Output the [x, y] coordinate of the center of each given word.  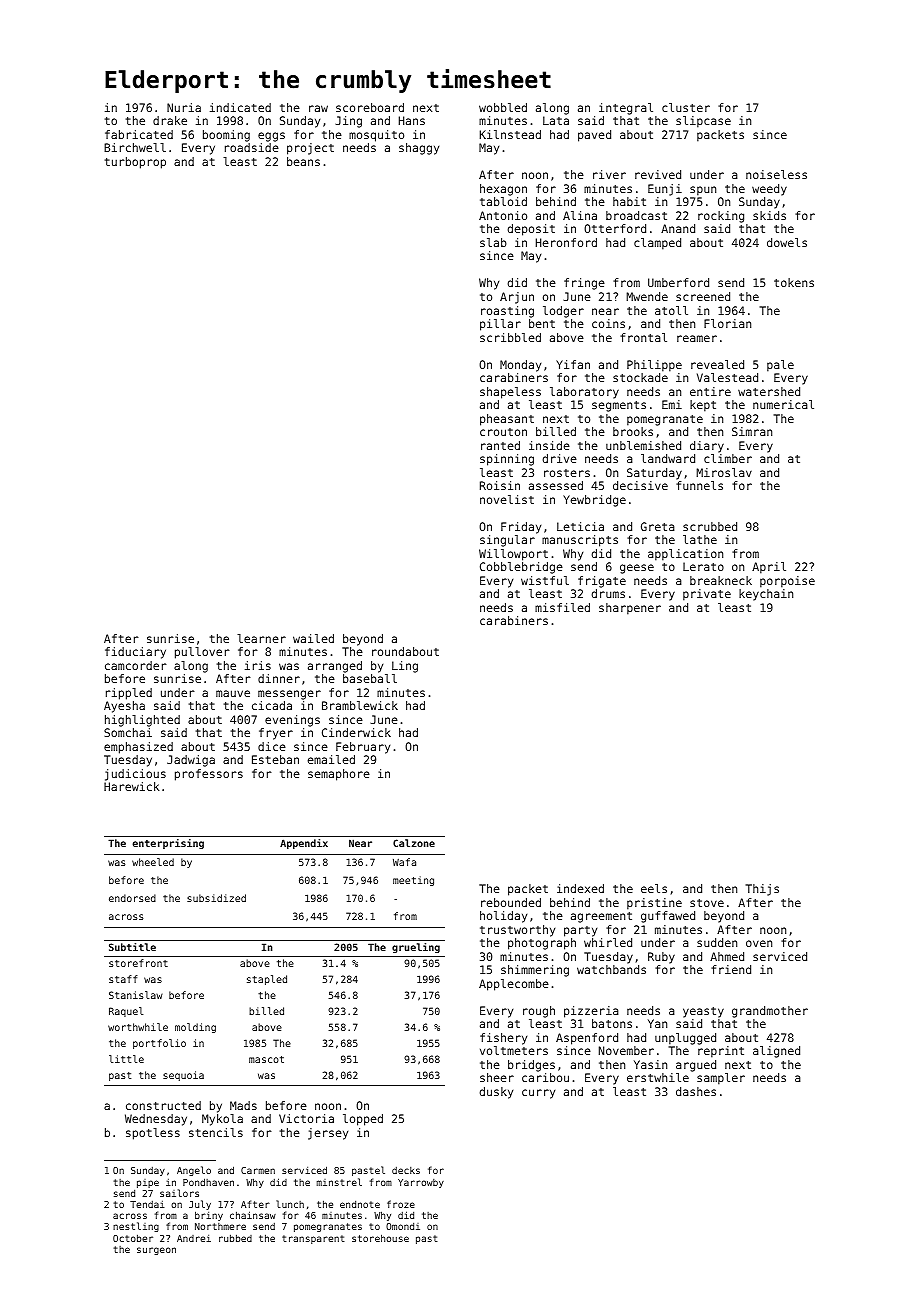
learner [261, 638]
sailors [179, 1193]
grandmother [770, 1012]
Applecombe [514, 985]
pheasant [507, 420]
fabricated [139, 134]
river [609, 174]
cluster [686, 107]
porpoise [787, 582]
